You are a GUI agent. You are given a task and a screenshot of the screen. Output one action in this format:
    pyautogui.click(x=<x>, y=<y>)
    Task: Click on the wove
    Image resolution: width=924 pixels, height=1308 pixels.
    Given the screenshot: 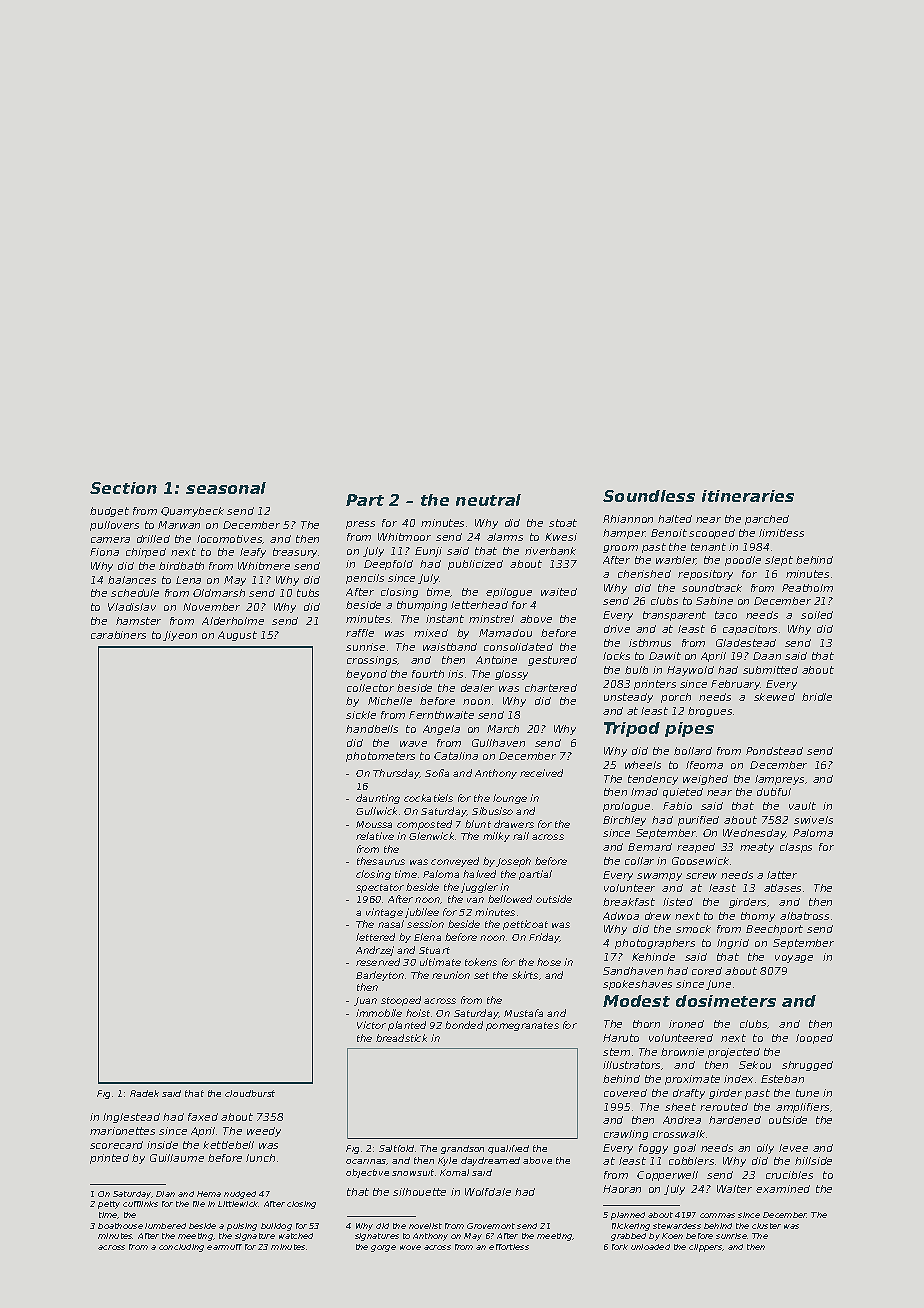 What is the action you would take?
    pyautogui.click(x=410, y=1247)
